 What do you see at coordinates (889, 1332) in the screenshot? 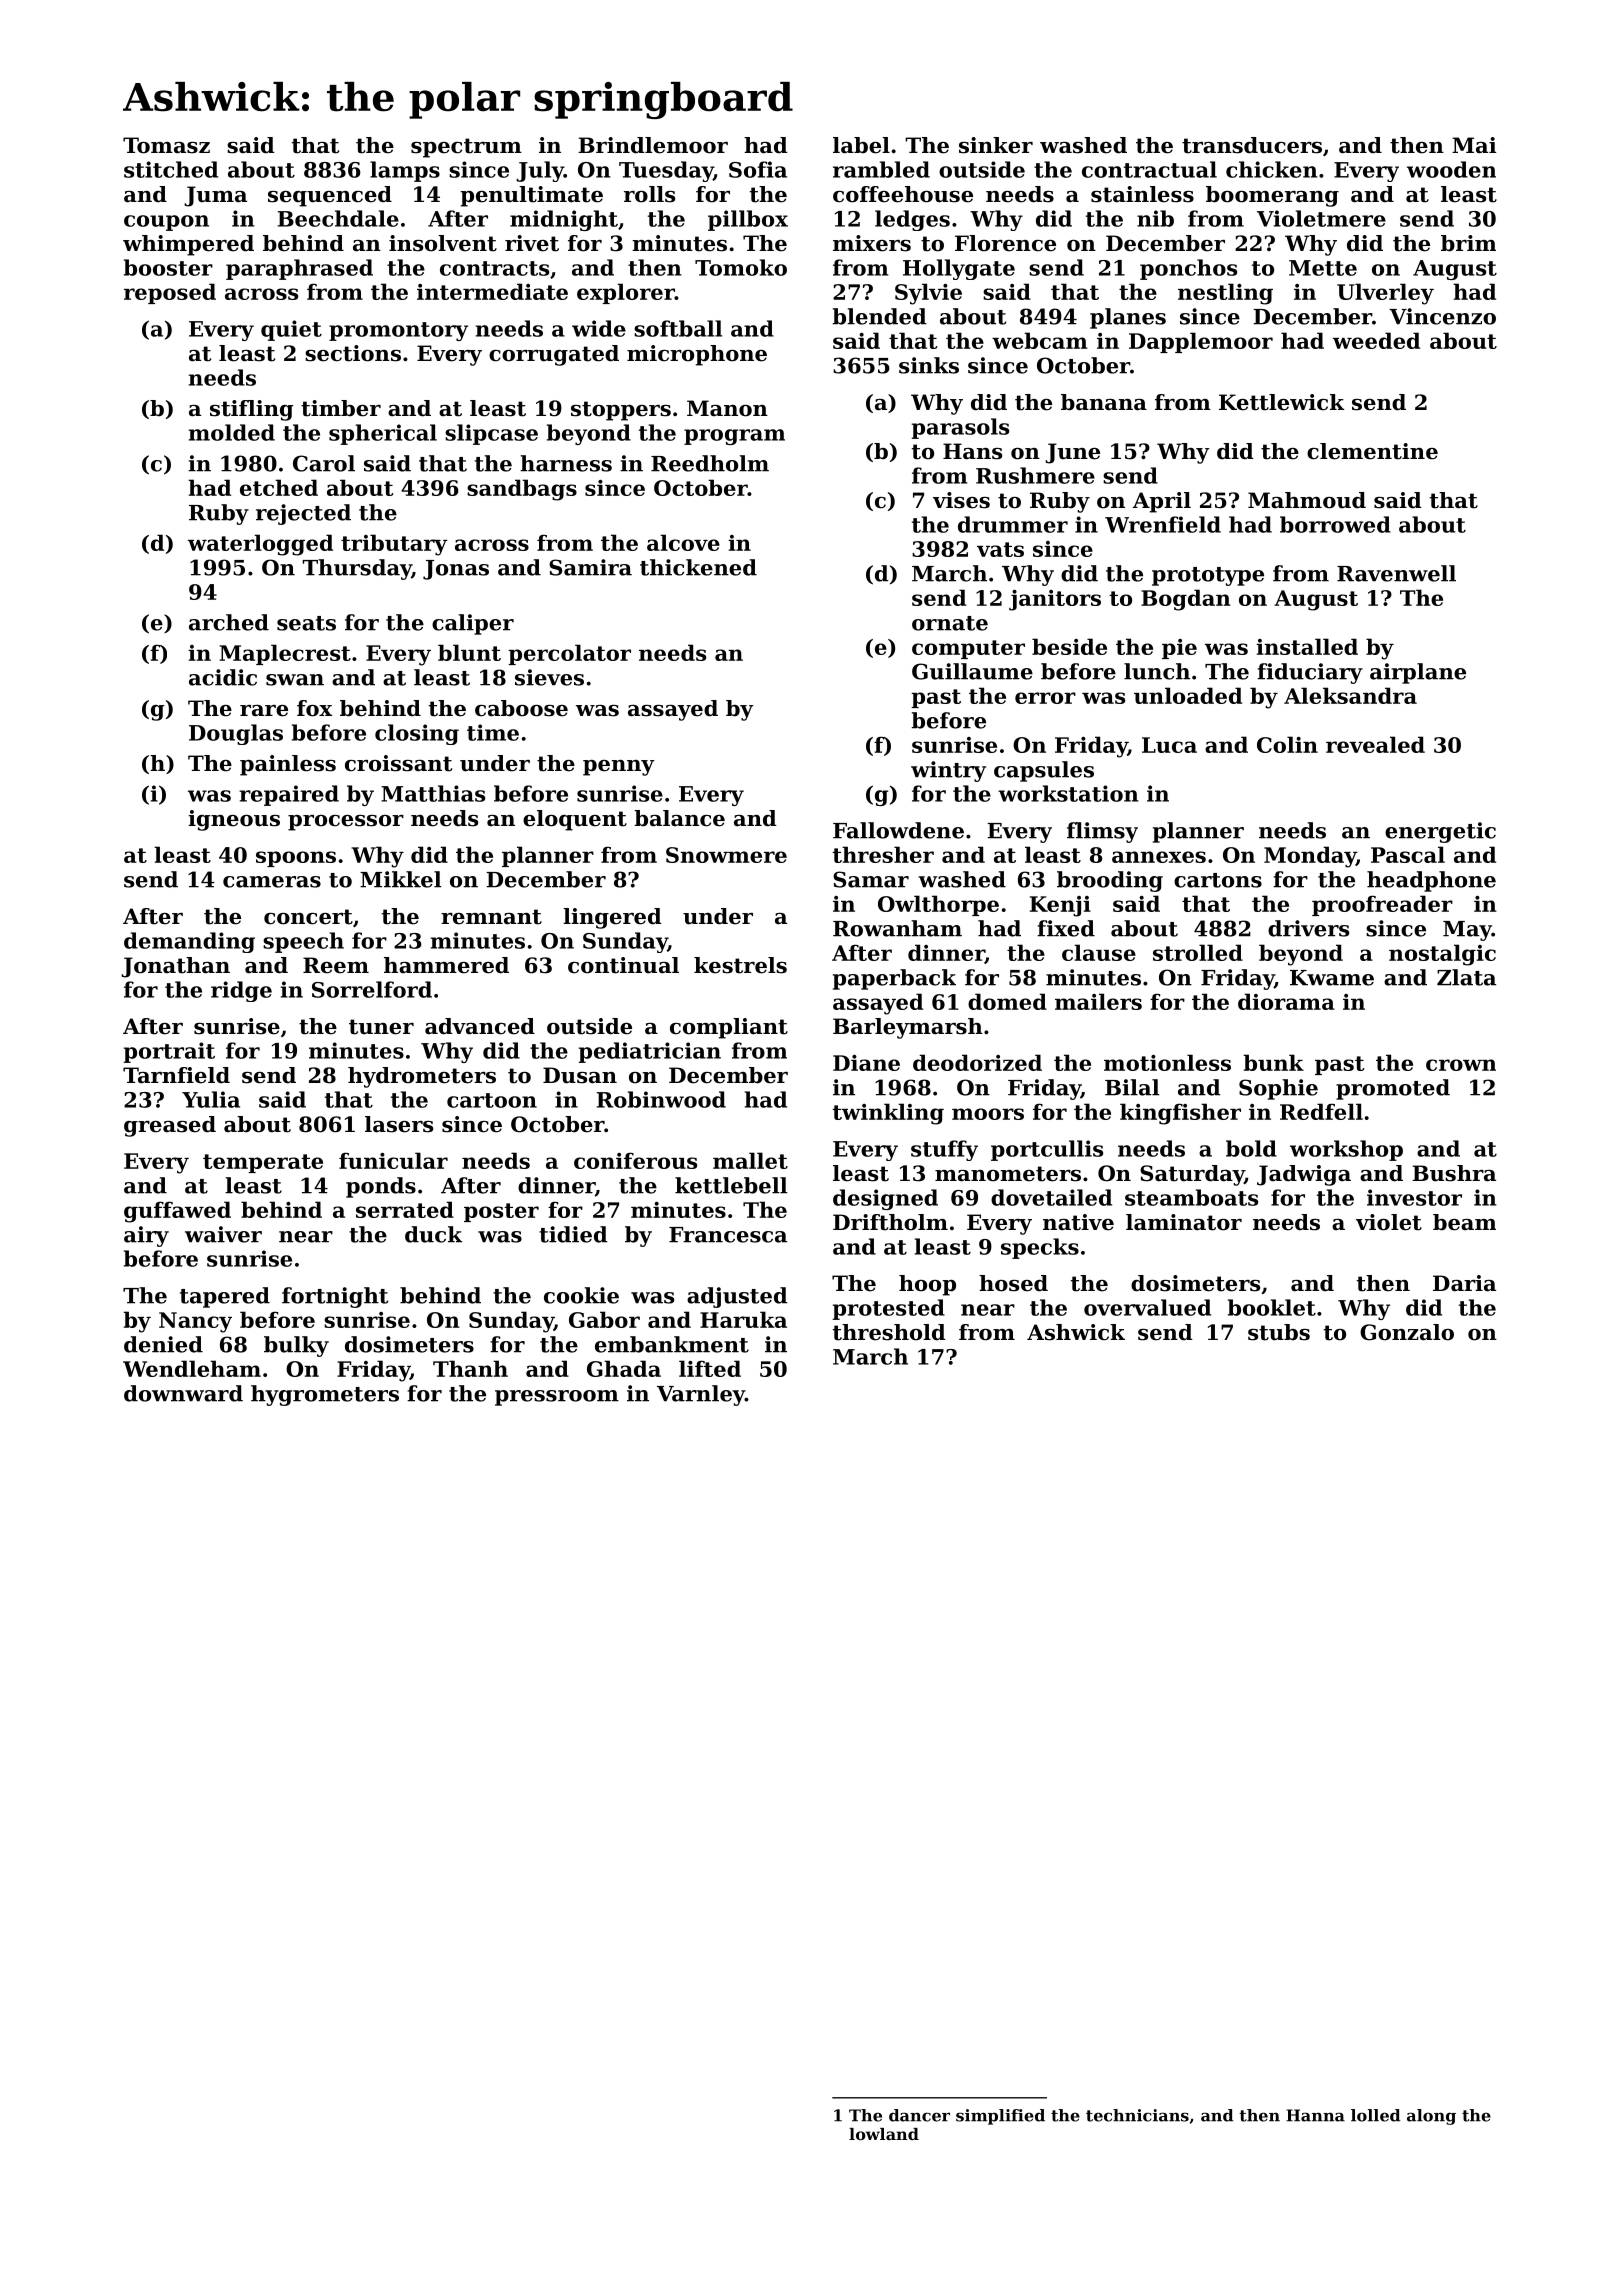
I see `threshold` at bounding box center [889, 1332].
